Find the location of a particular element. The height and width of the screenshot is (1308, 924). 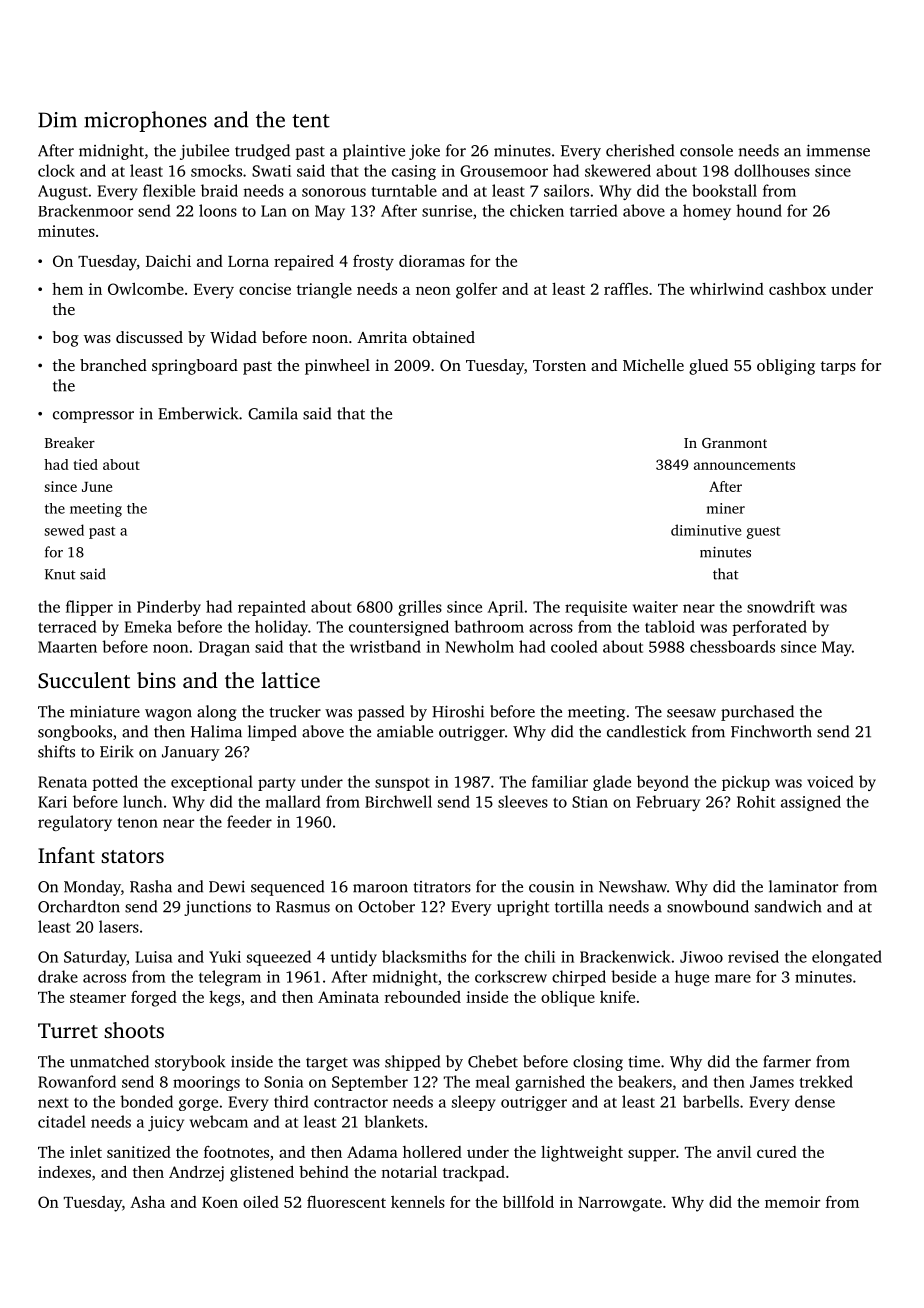

memoir is located at coordinates (792, 1202).
